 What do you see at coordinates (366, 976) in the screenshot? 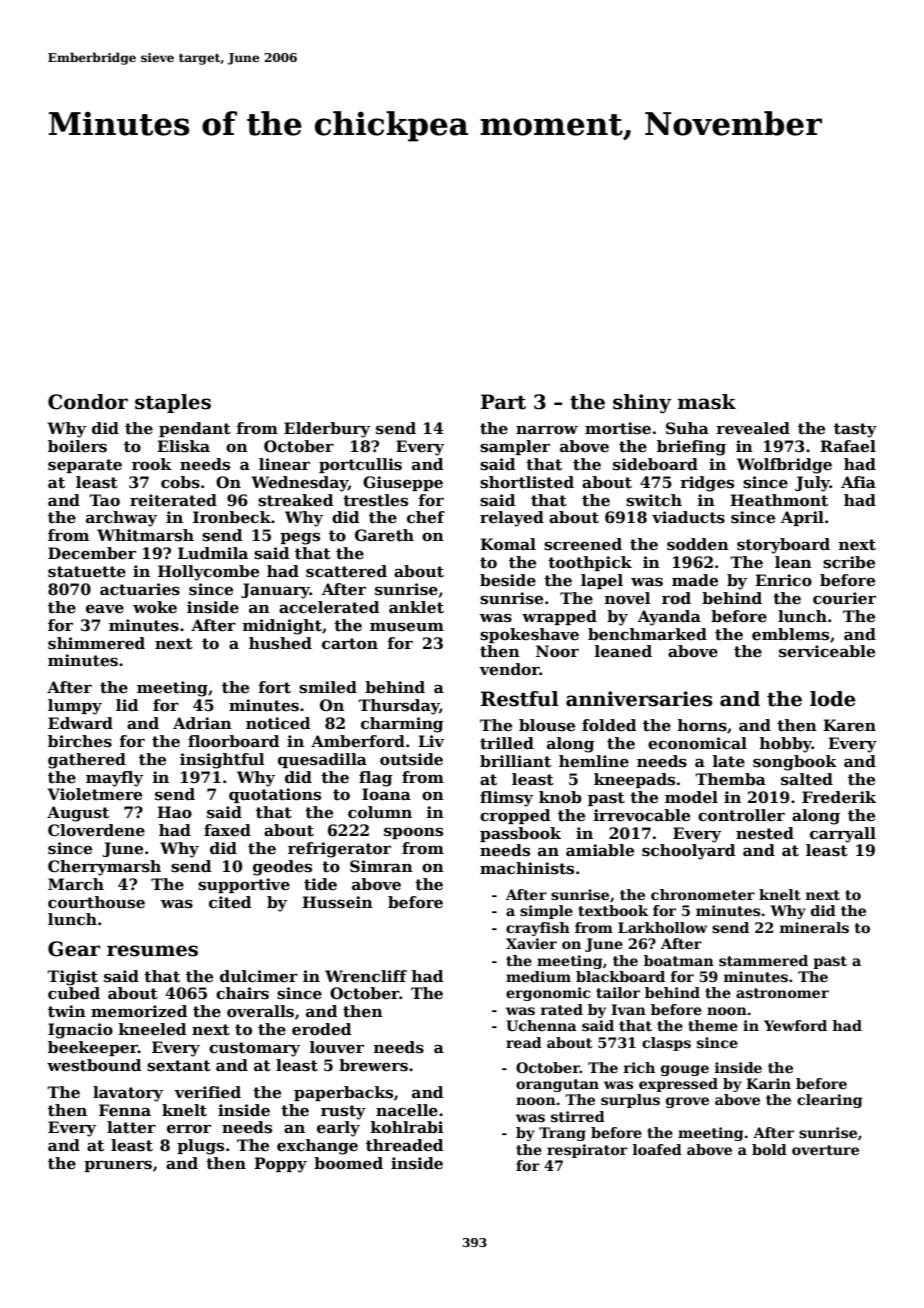
I see `Wrencliff` at bounding box center [366, 976].
